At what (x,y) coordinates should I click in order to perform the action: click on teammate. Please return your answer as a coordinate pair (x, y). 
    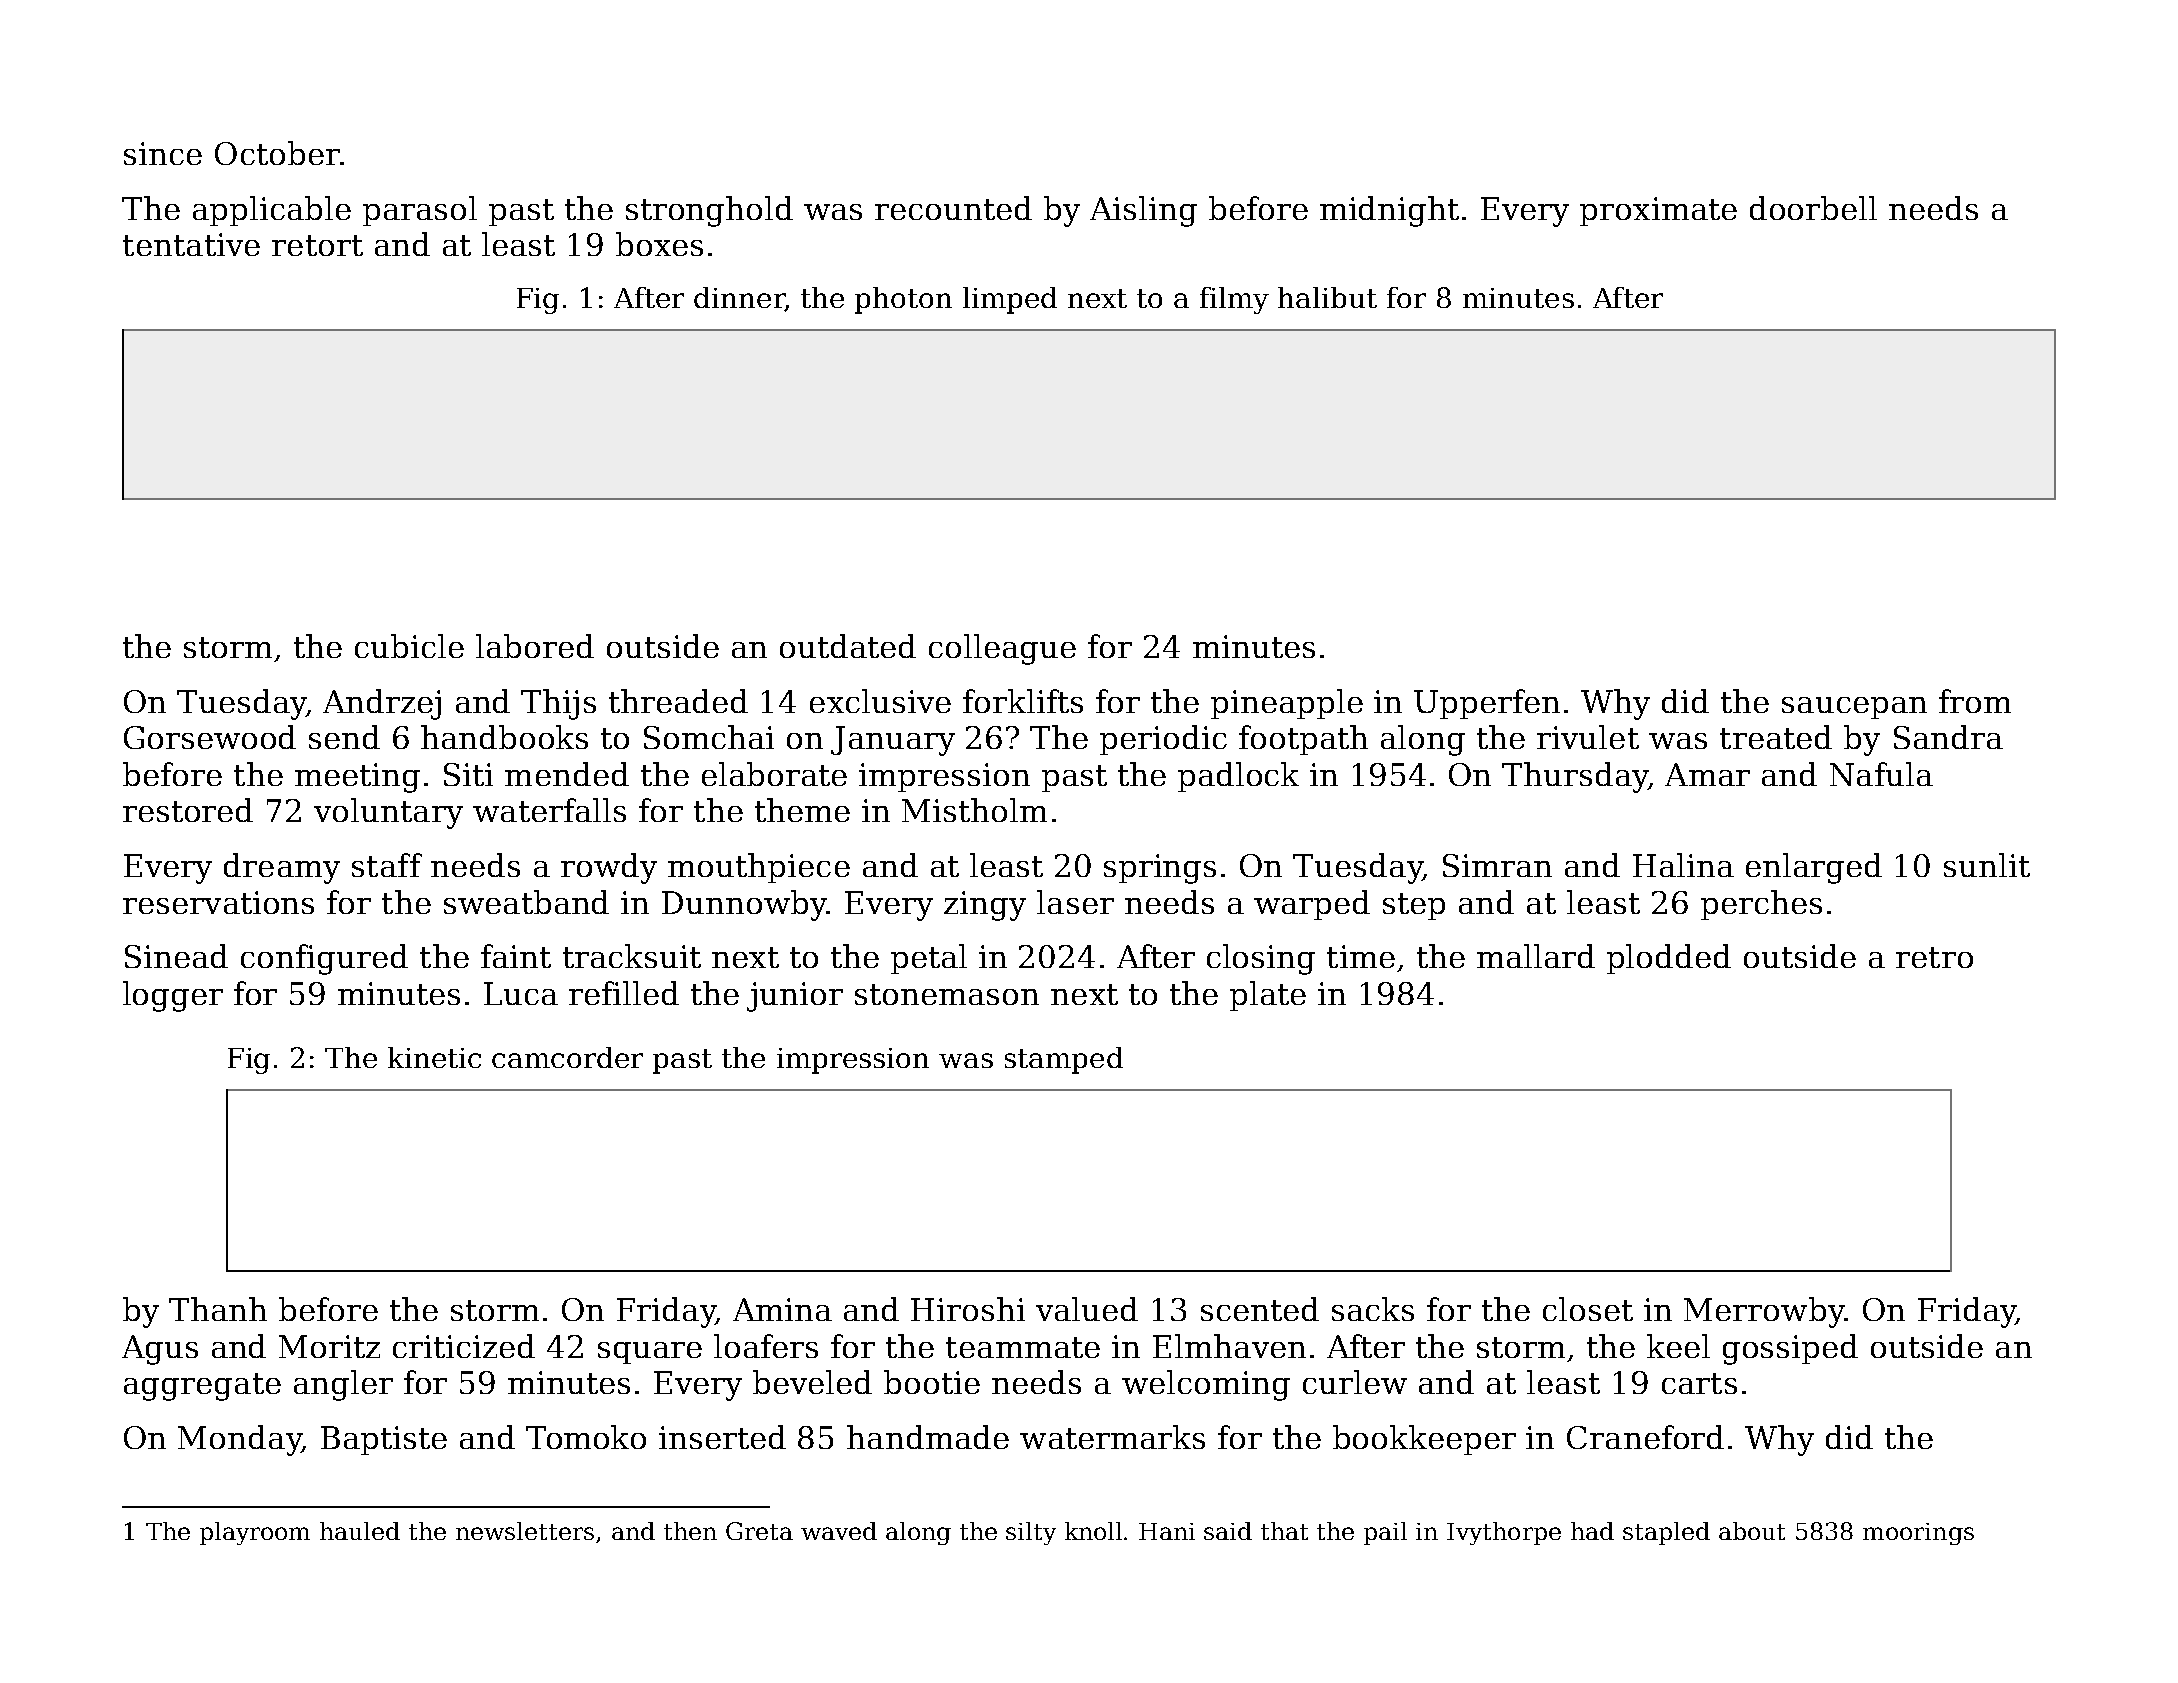
    Looking at the image, I should click on (1023, 1347).
